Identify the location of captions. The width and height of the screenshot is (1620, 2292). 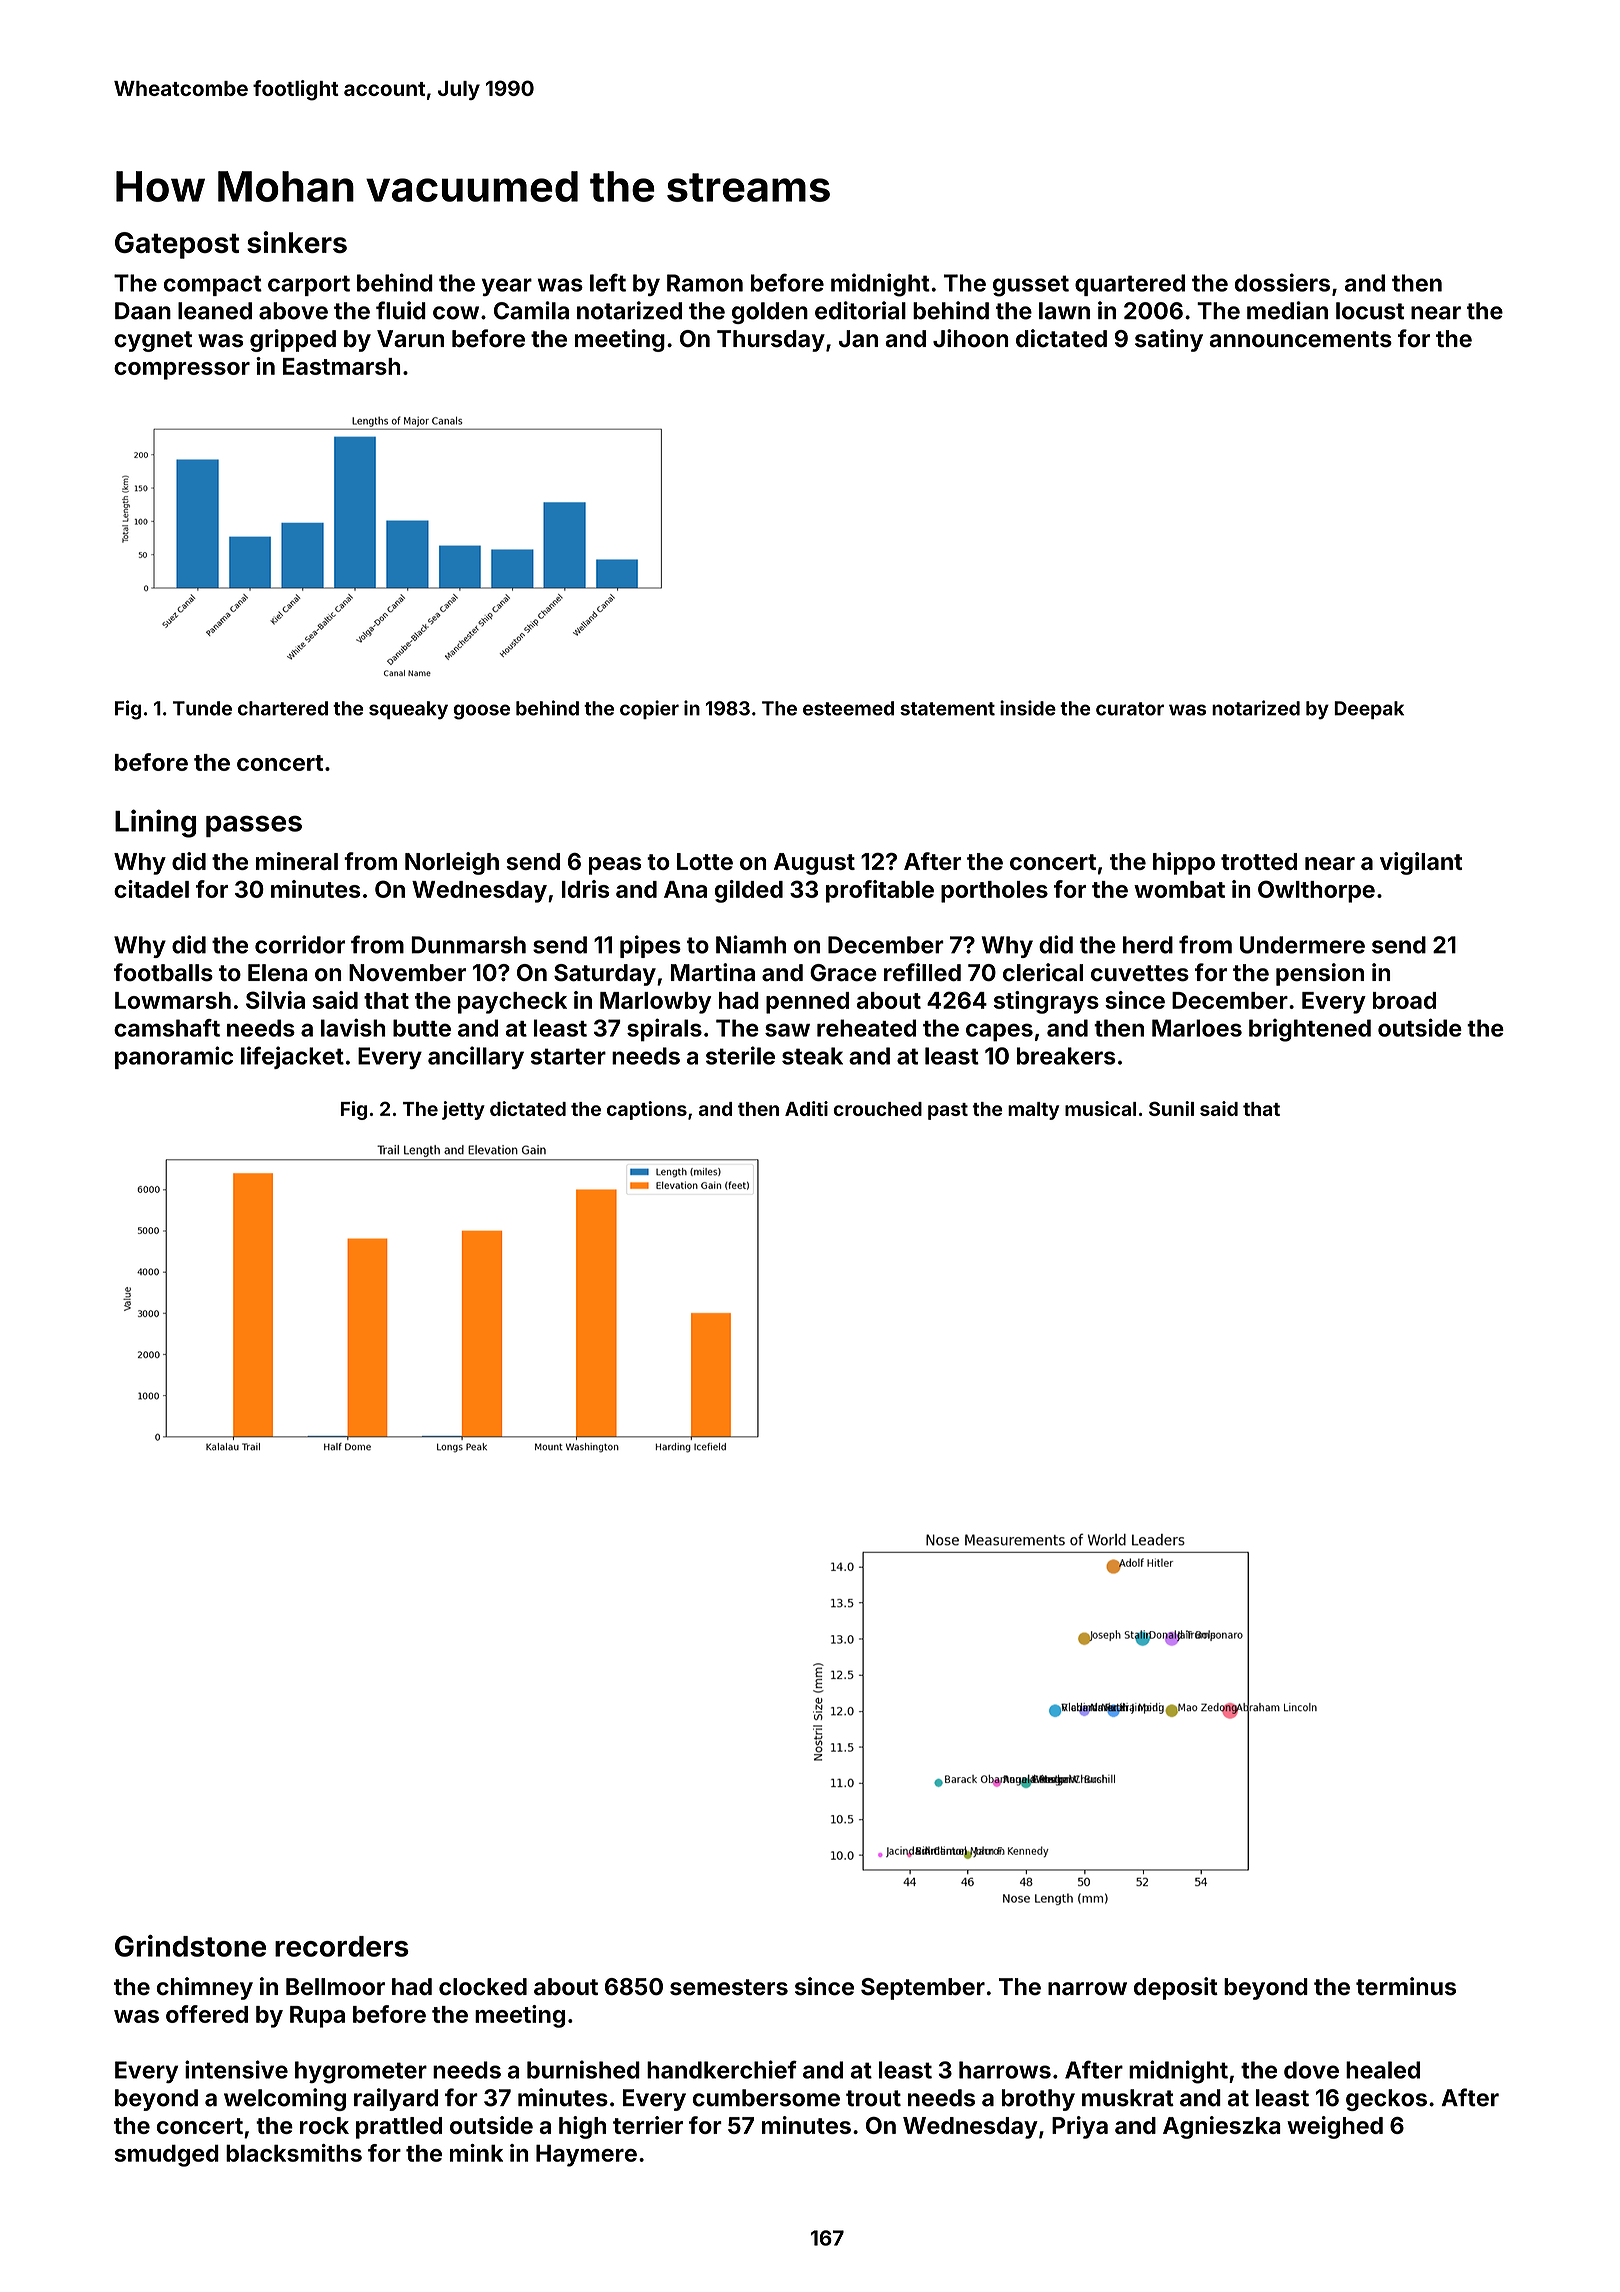
(647, 1110).
